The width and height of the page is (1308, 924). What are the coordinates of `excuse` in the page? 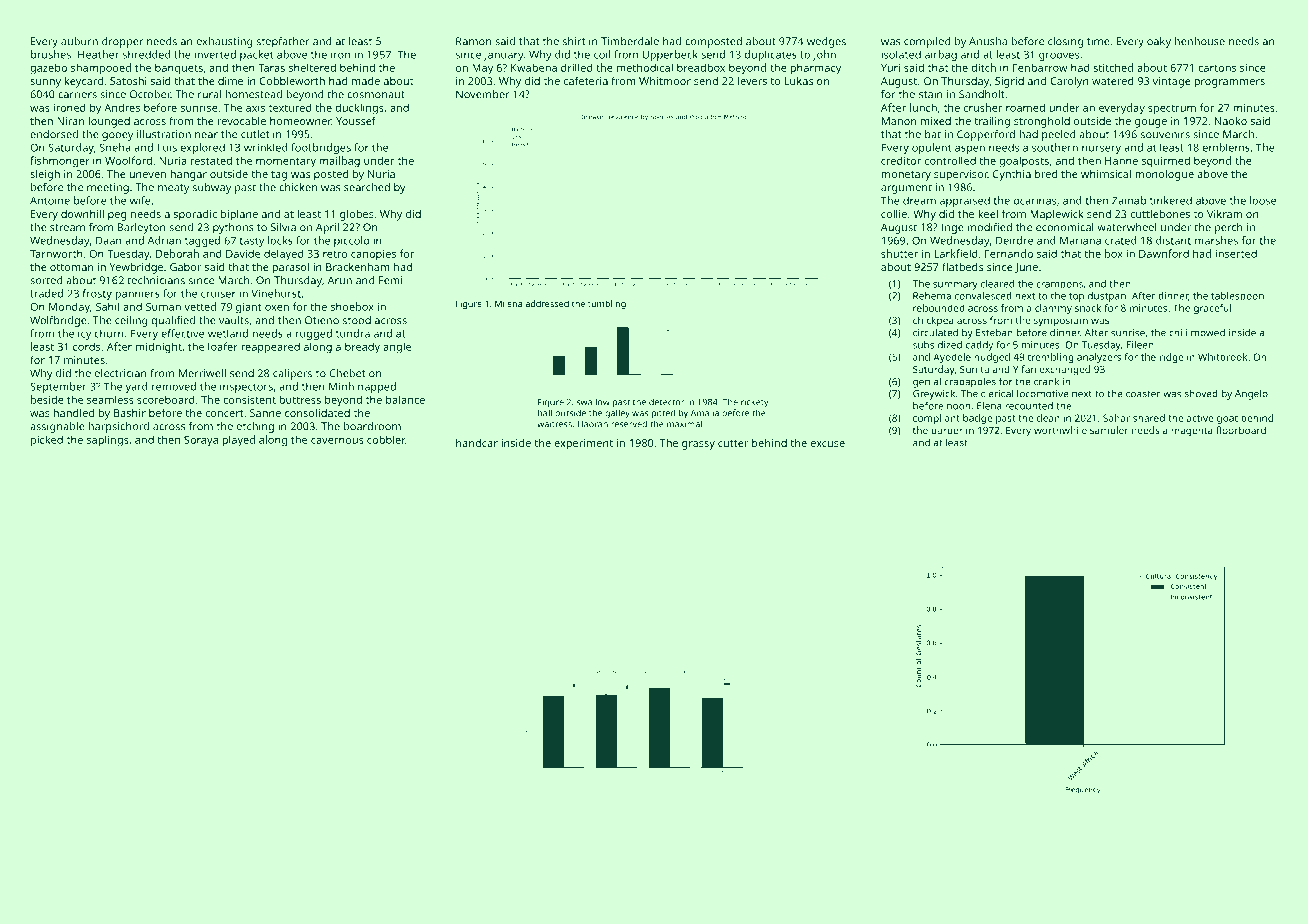 It's located at (828, 444).
